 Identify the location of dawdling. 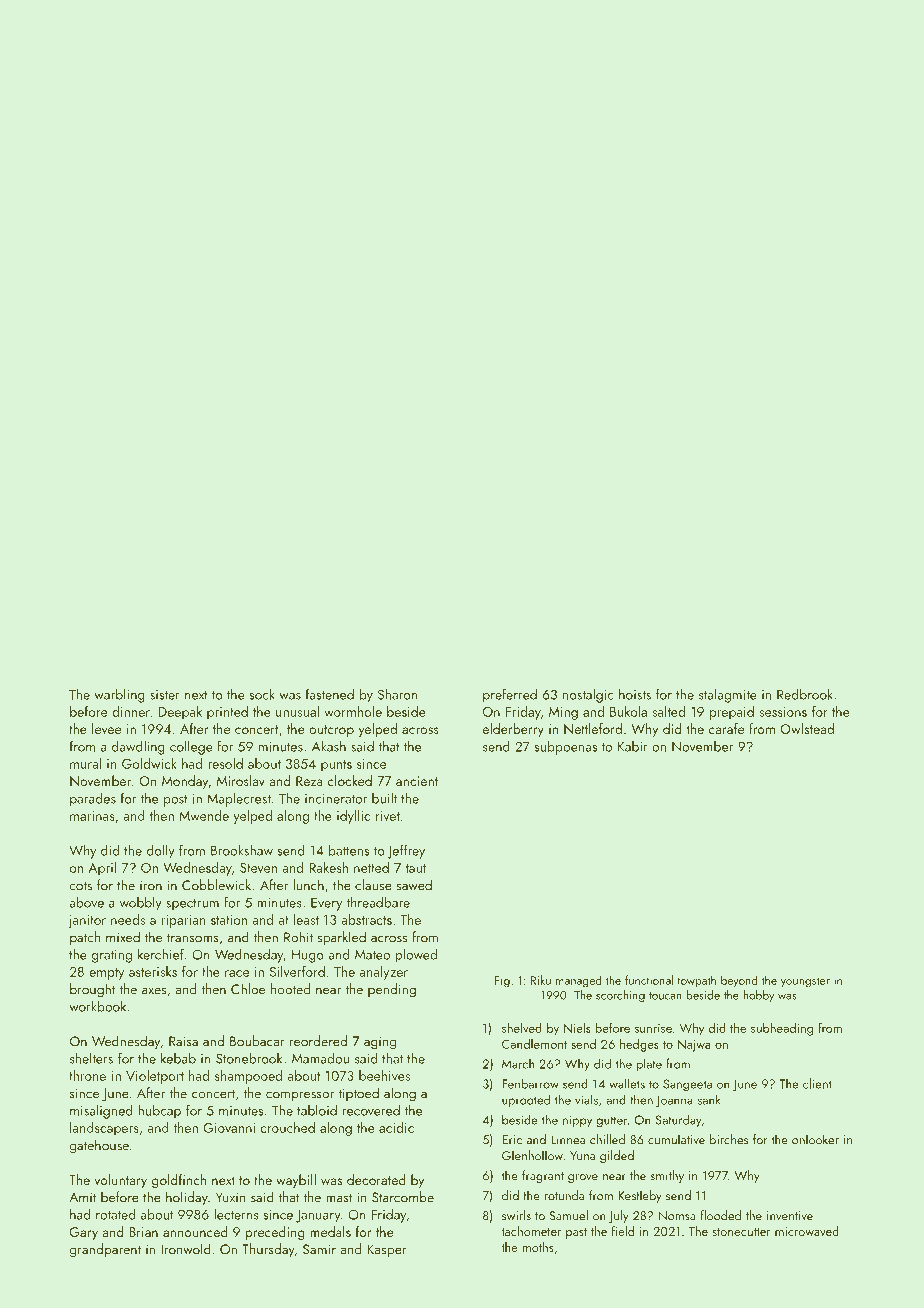
(138, 747).
